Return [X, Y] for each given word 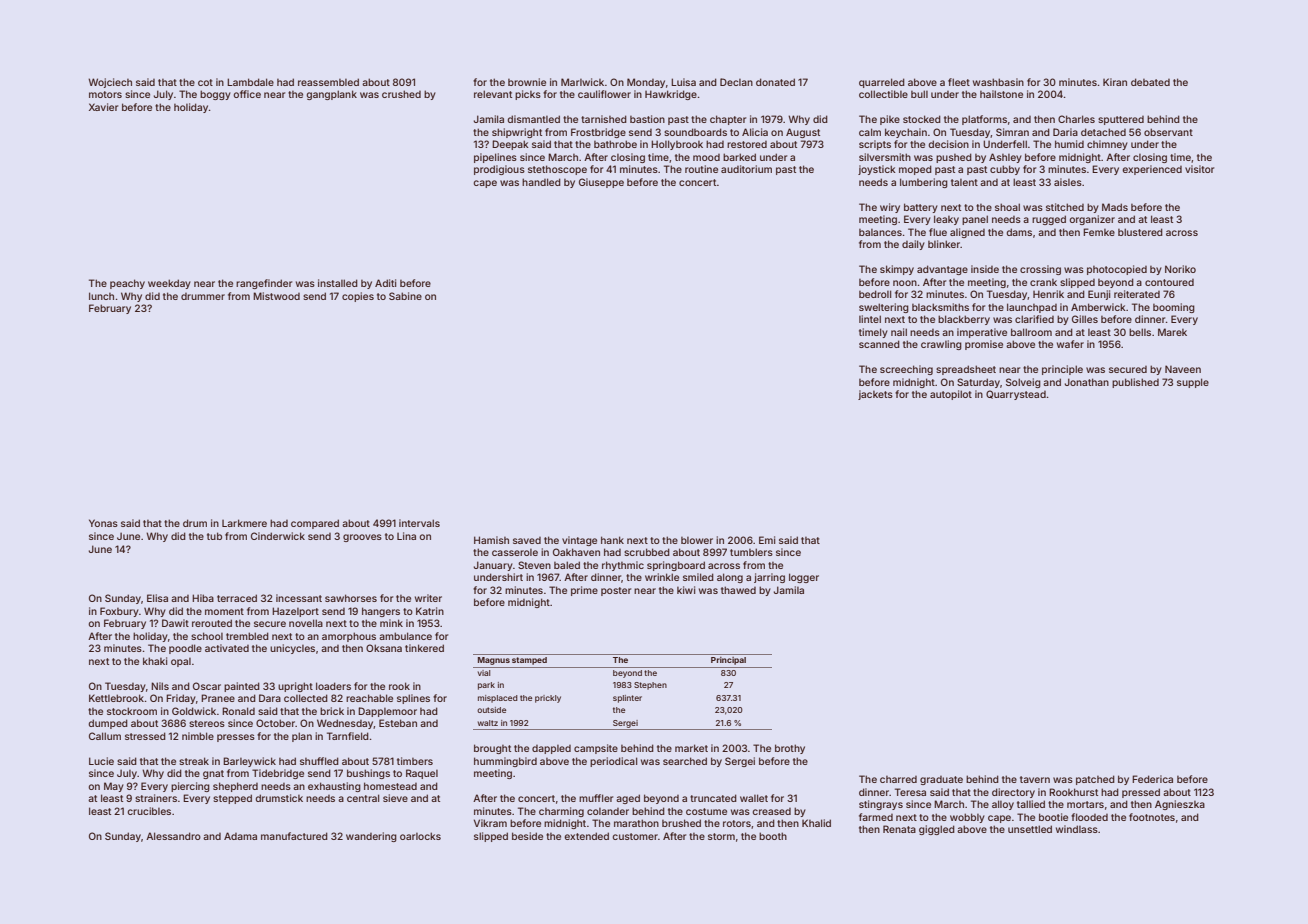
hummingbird [505, 762]
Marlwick [582, 82]
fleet [959, 82]
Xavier [103, 107]
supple [1193, 383]
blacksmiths [940, 307]
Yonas [103, 523]
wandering [371, 837]
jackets [875, 395]
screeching [906, 370]
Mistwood [276, 296]
